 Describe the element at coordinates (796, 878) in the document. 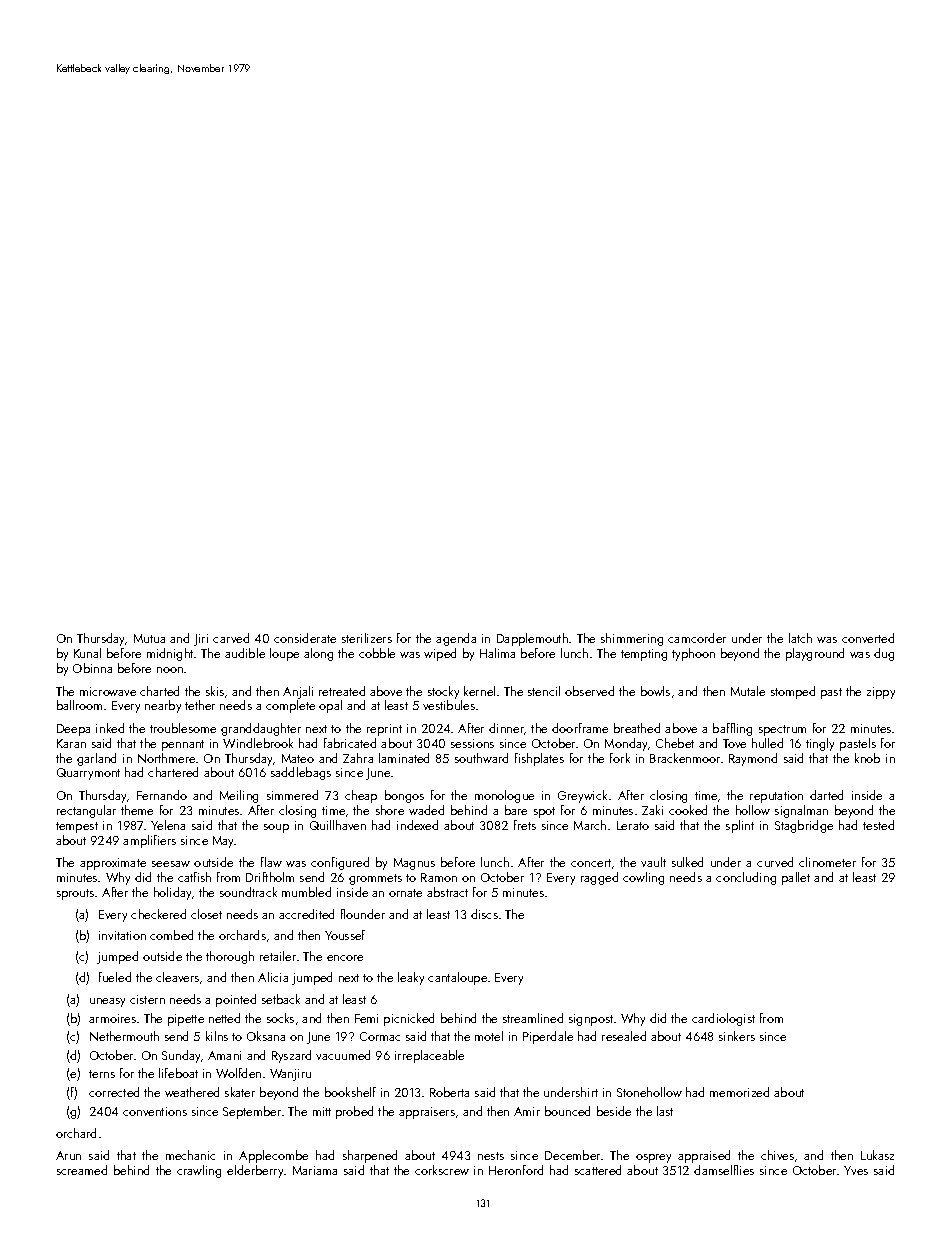

I see `pallet` at that location.
